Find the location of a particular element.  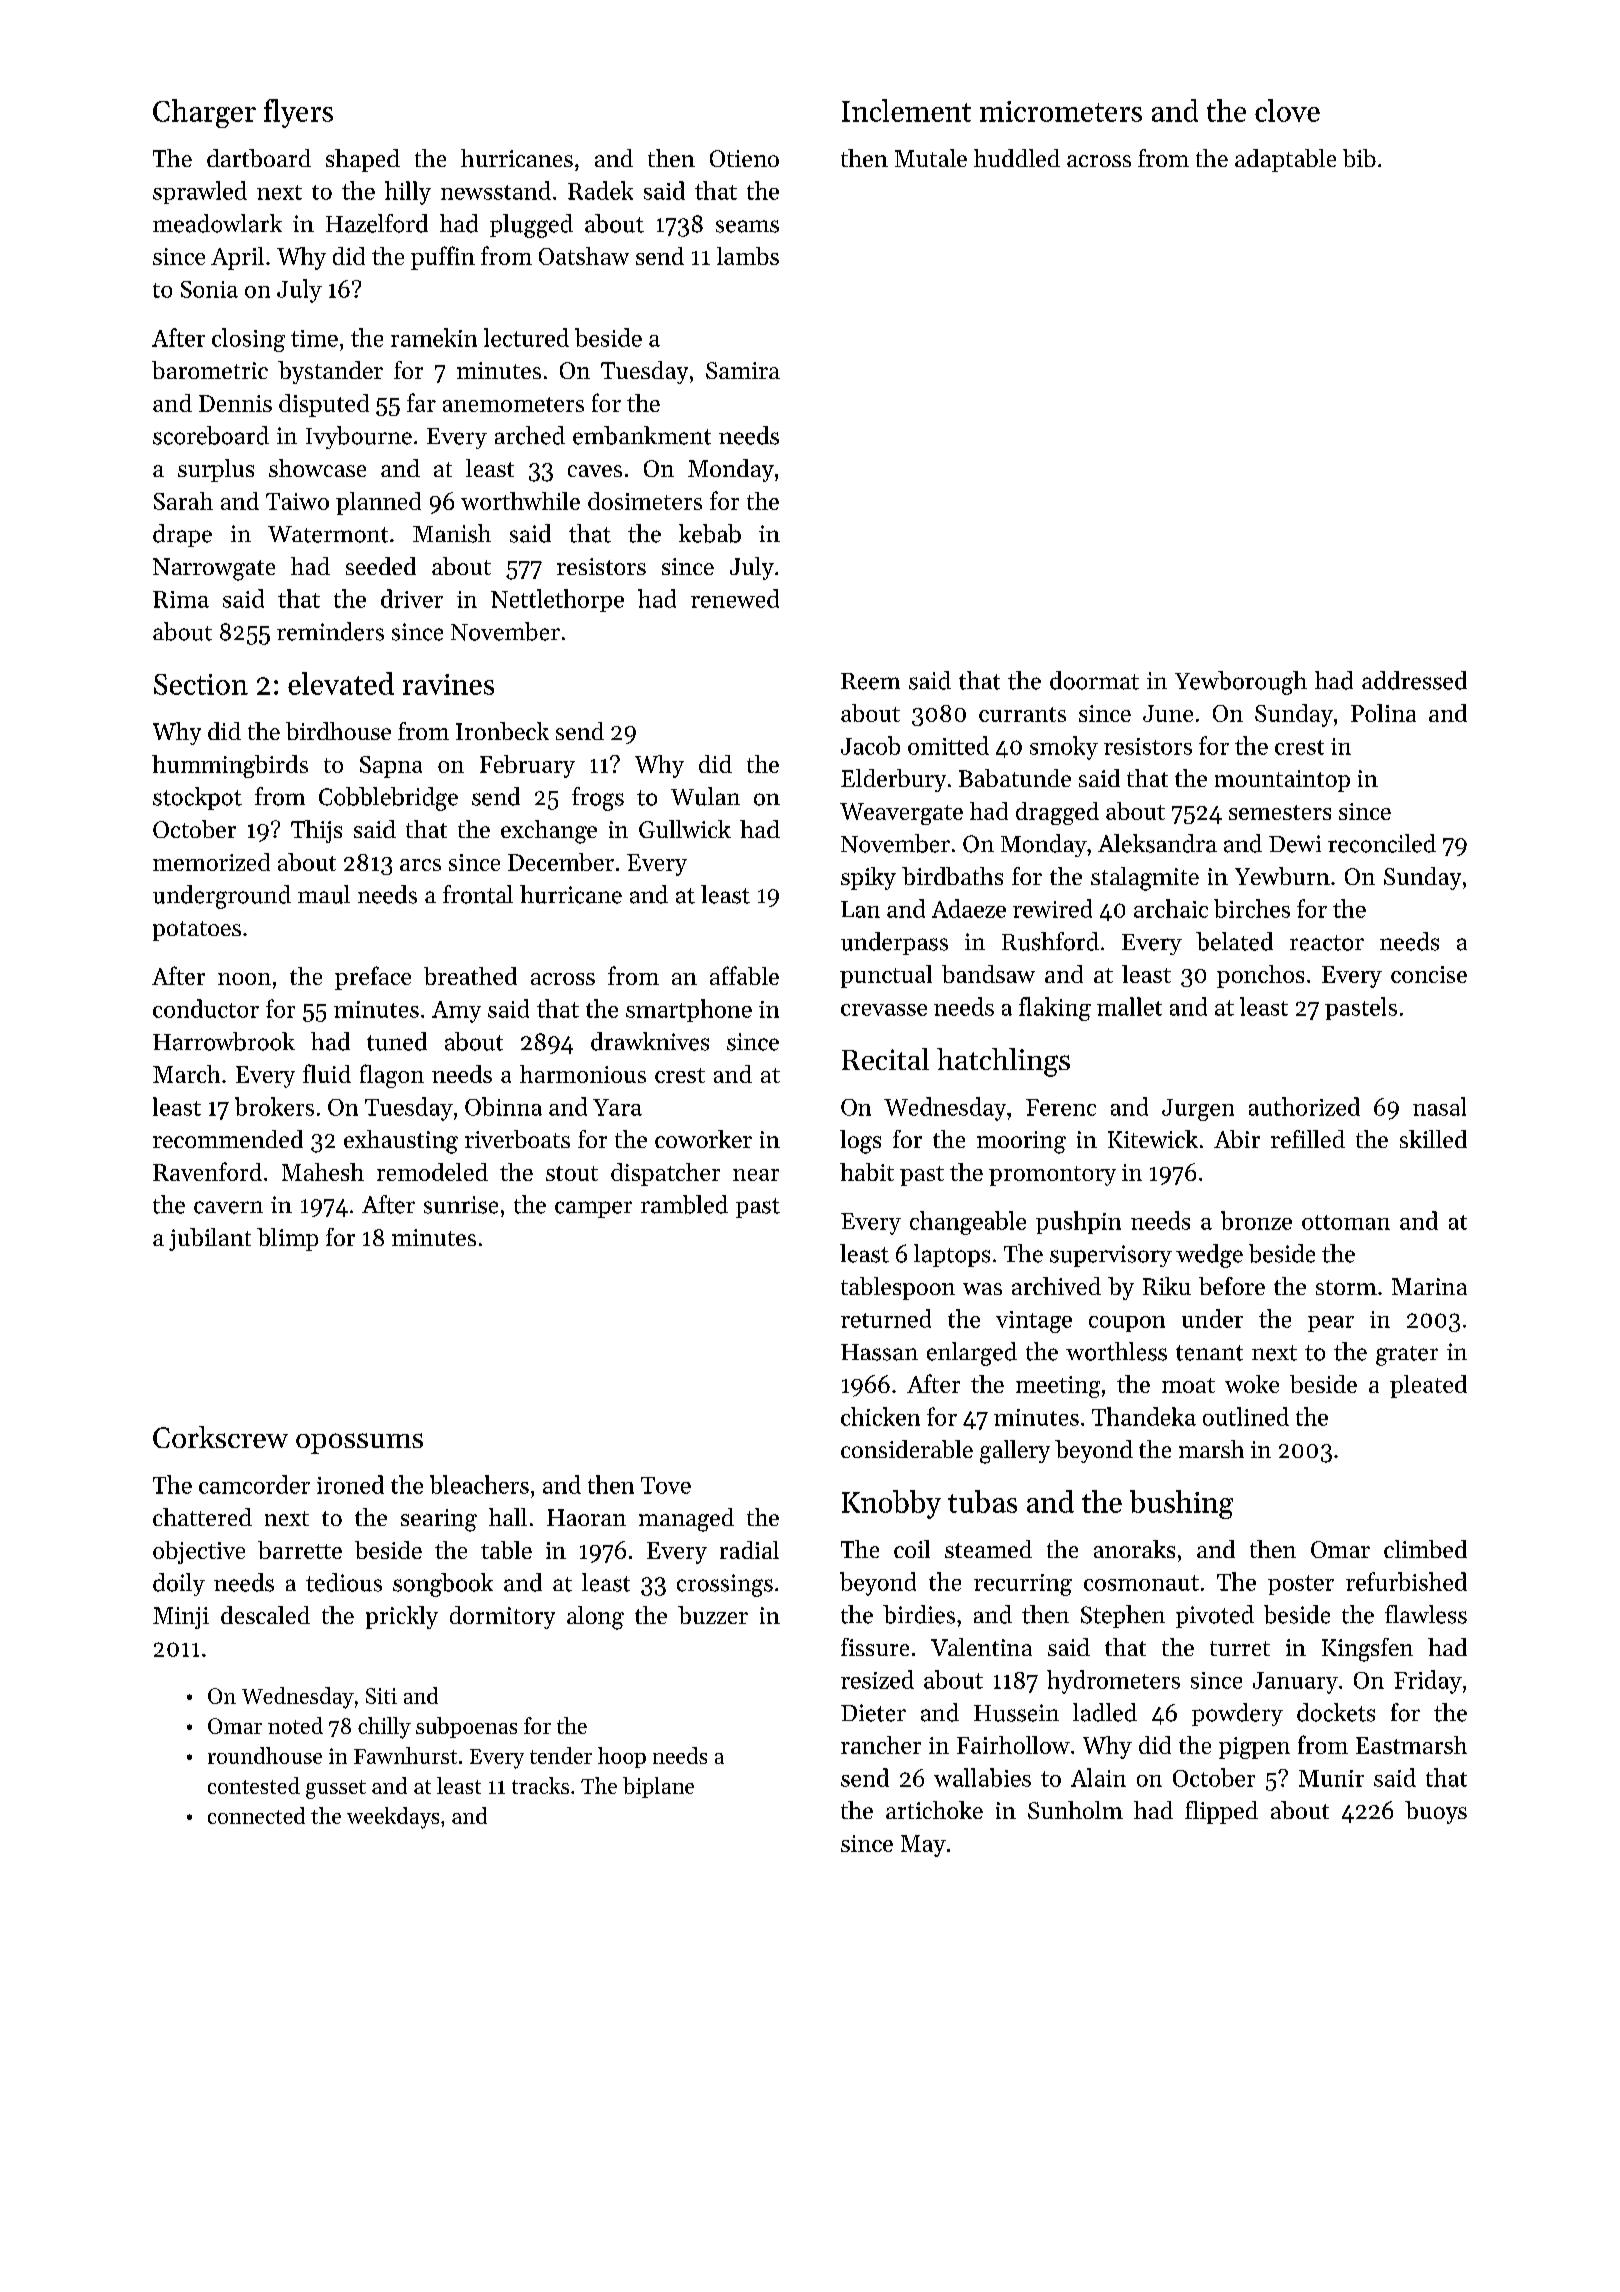

Polina is located at coordinates (1383, 713).
